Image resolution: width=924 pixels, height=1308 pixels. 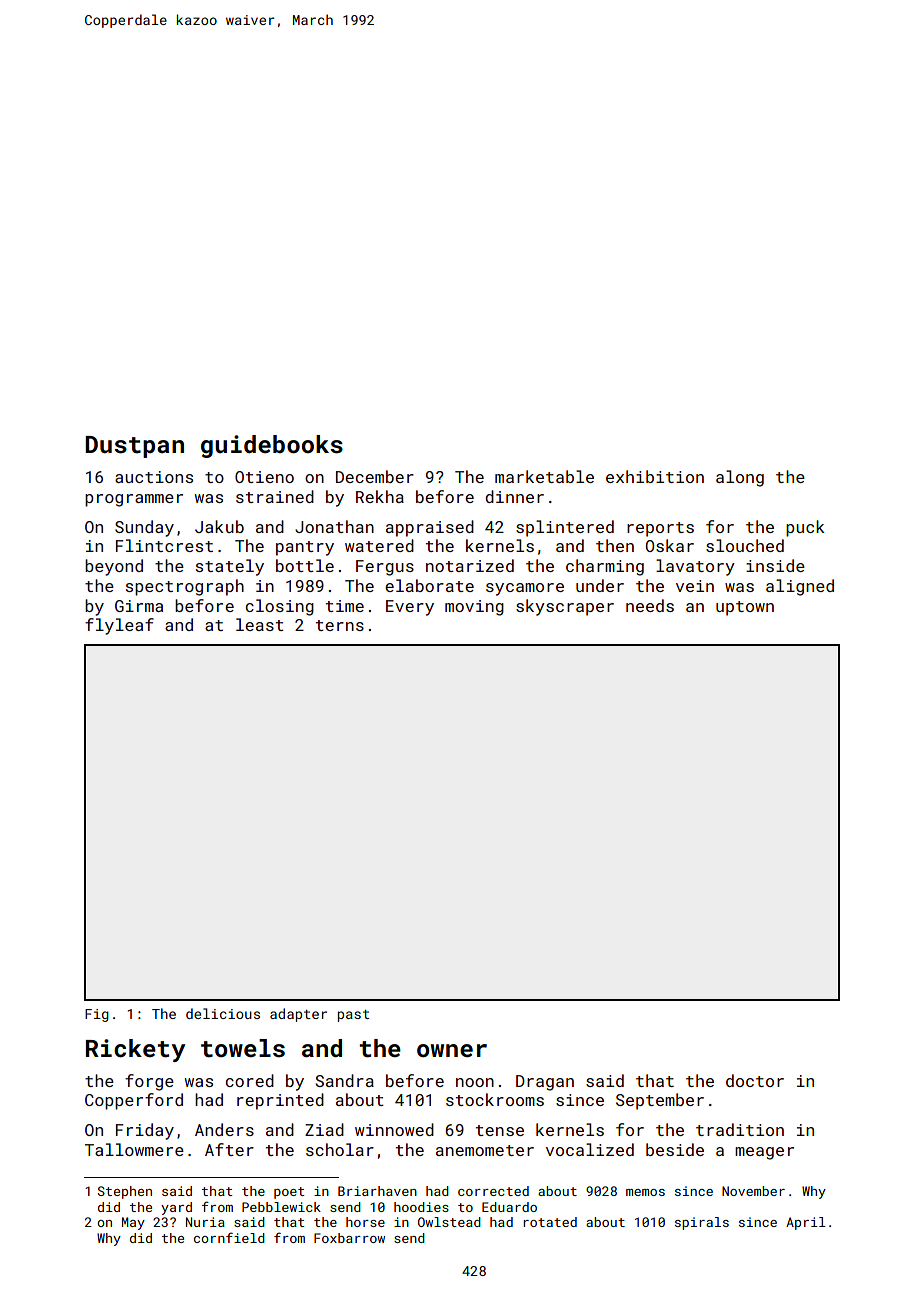 What do you see at coordinates (740, 478) in the screenshot?
I see `along` at bounding box center [740, 478].
